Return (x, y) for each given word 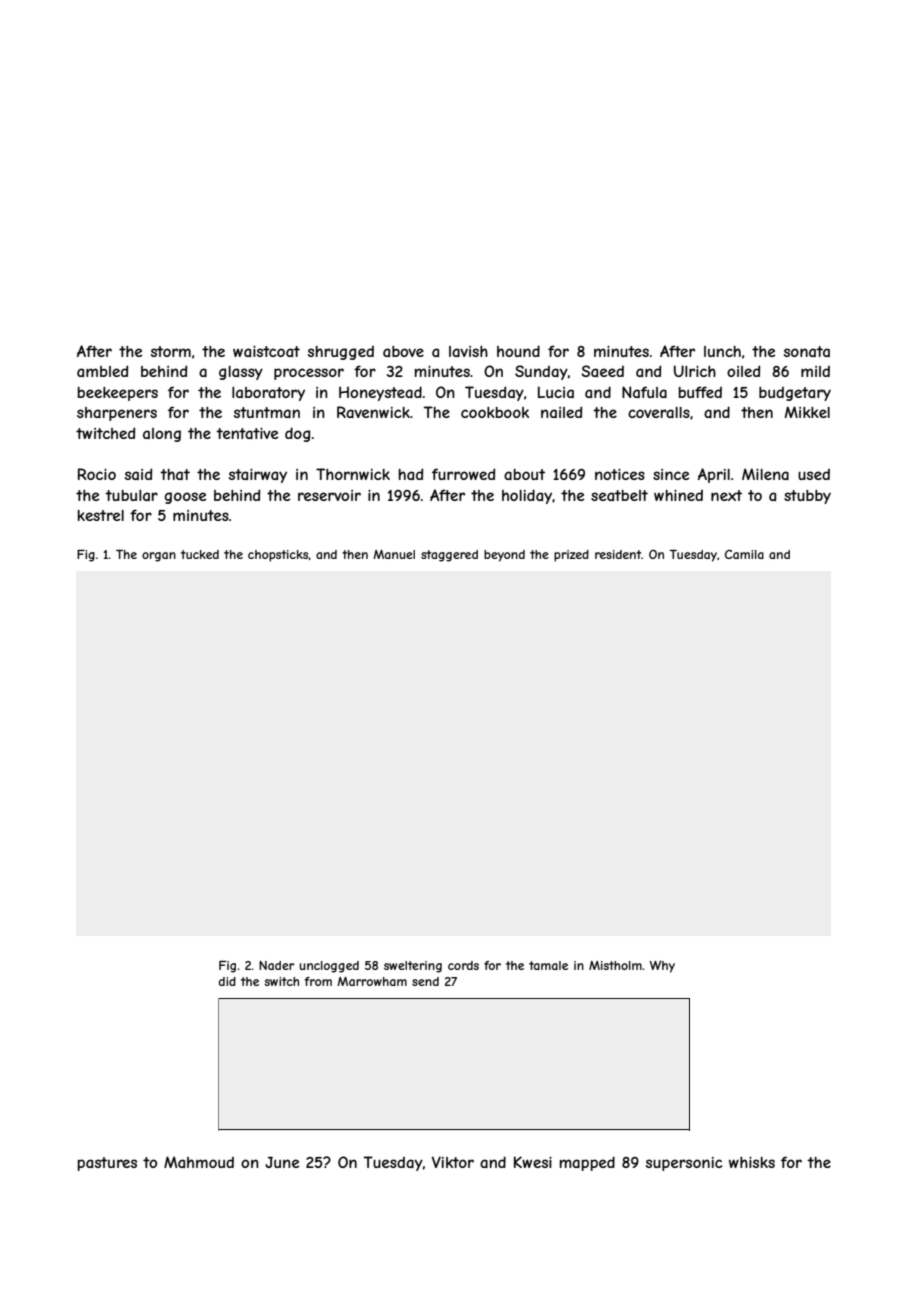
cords (463, 965)
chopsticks (278, 556)
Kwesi (533, 1162)
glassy (241, 373)
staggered (449, 556)
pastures (107, 1164)
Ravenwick (373, 412)
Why (662, 966)
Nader (276, 965)
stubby (807, 497)
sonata (807, 351)
